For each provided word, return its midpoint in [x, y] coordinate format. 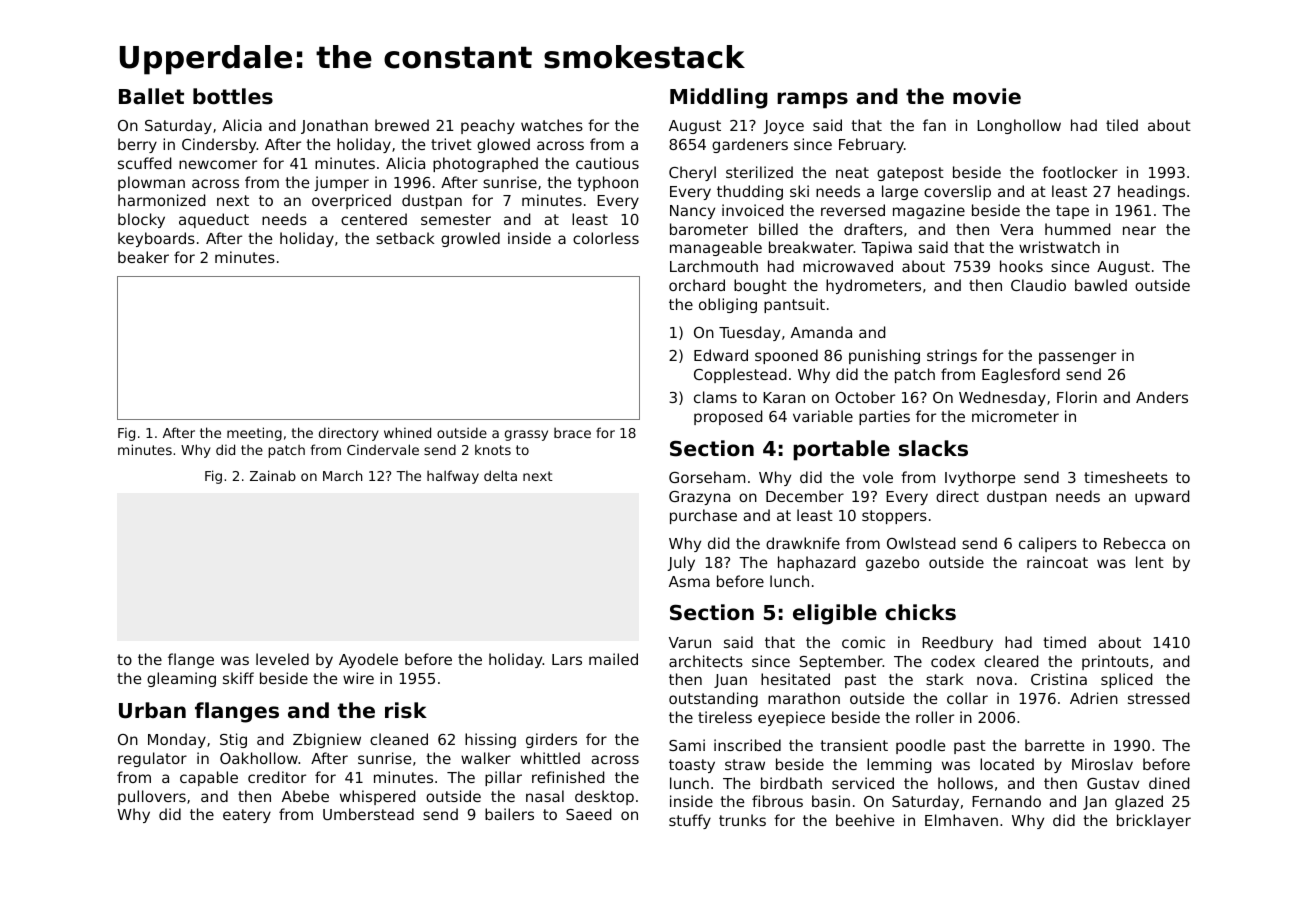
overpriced [351, 201]
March [342, 475]
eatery [247, 816]
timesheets [1126, 477]
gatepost [910, 174]
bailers [509, 814]
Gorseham [707, 477]
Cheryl [692, 173]
